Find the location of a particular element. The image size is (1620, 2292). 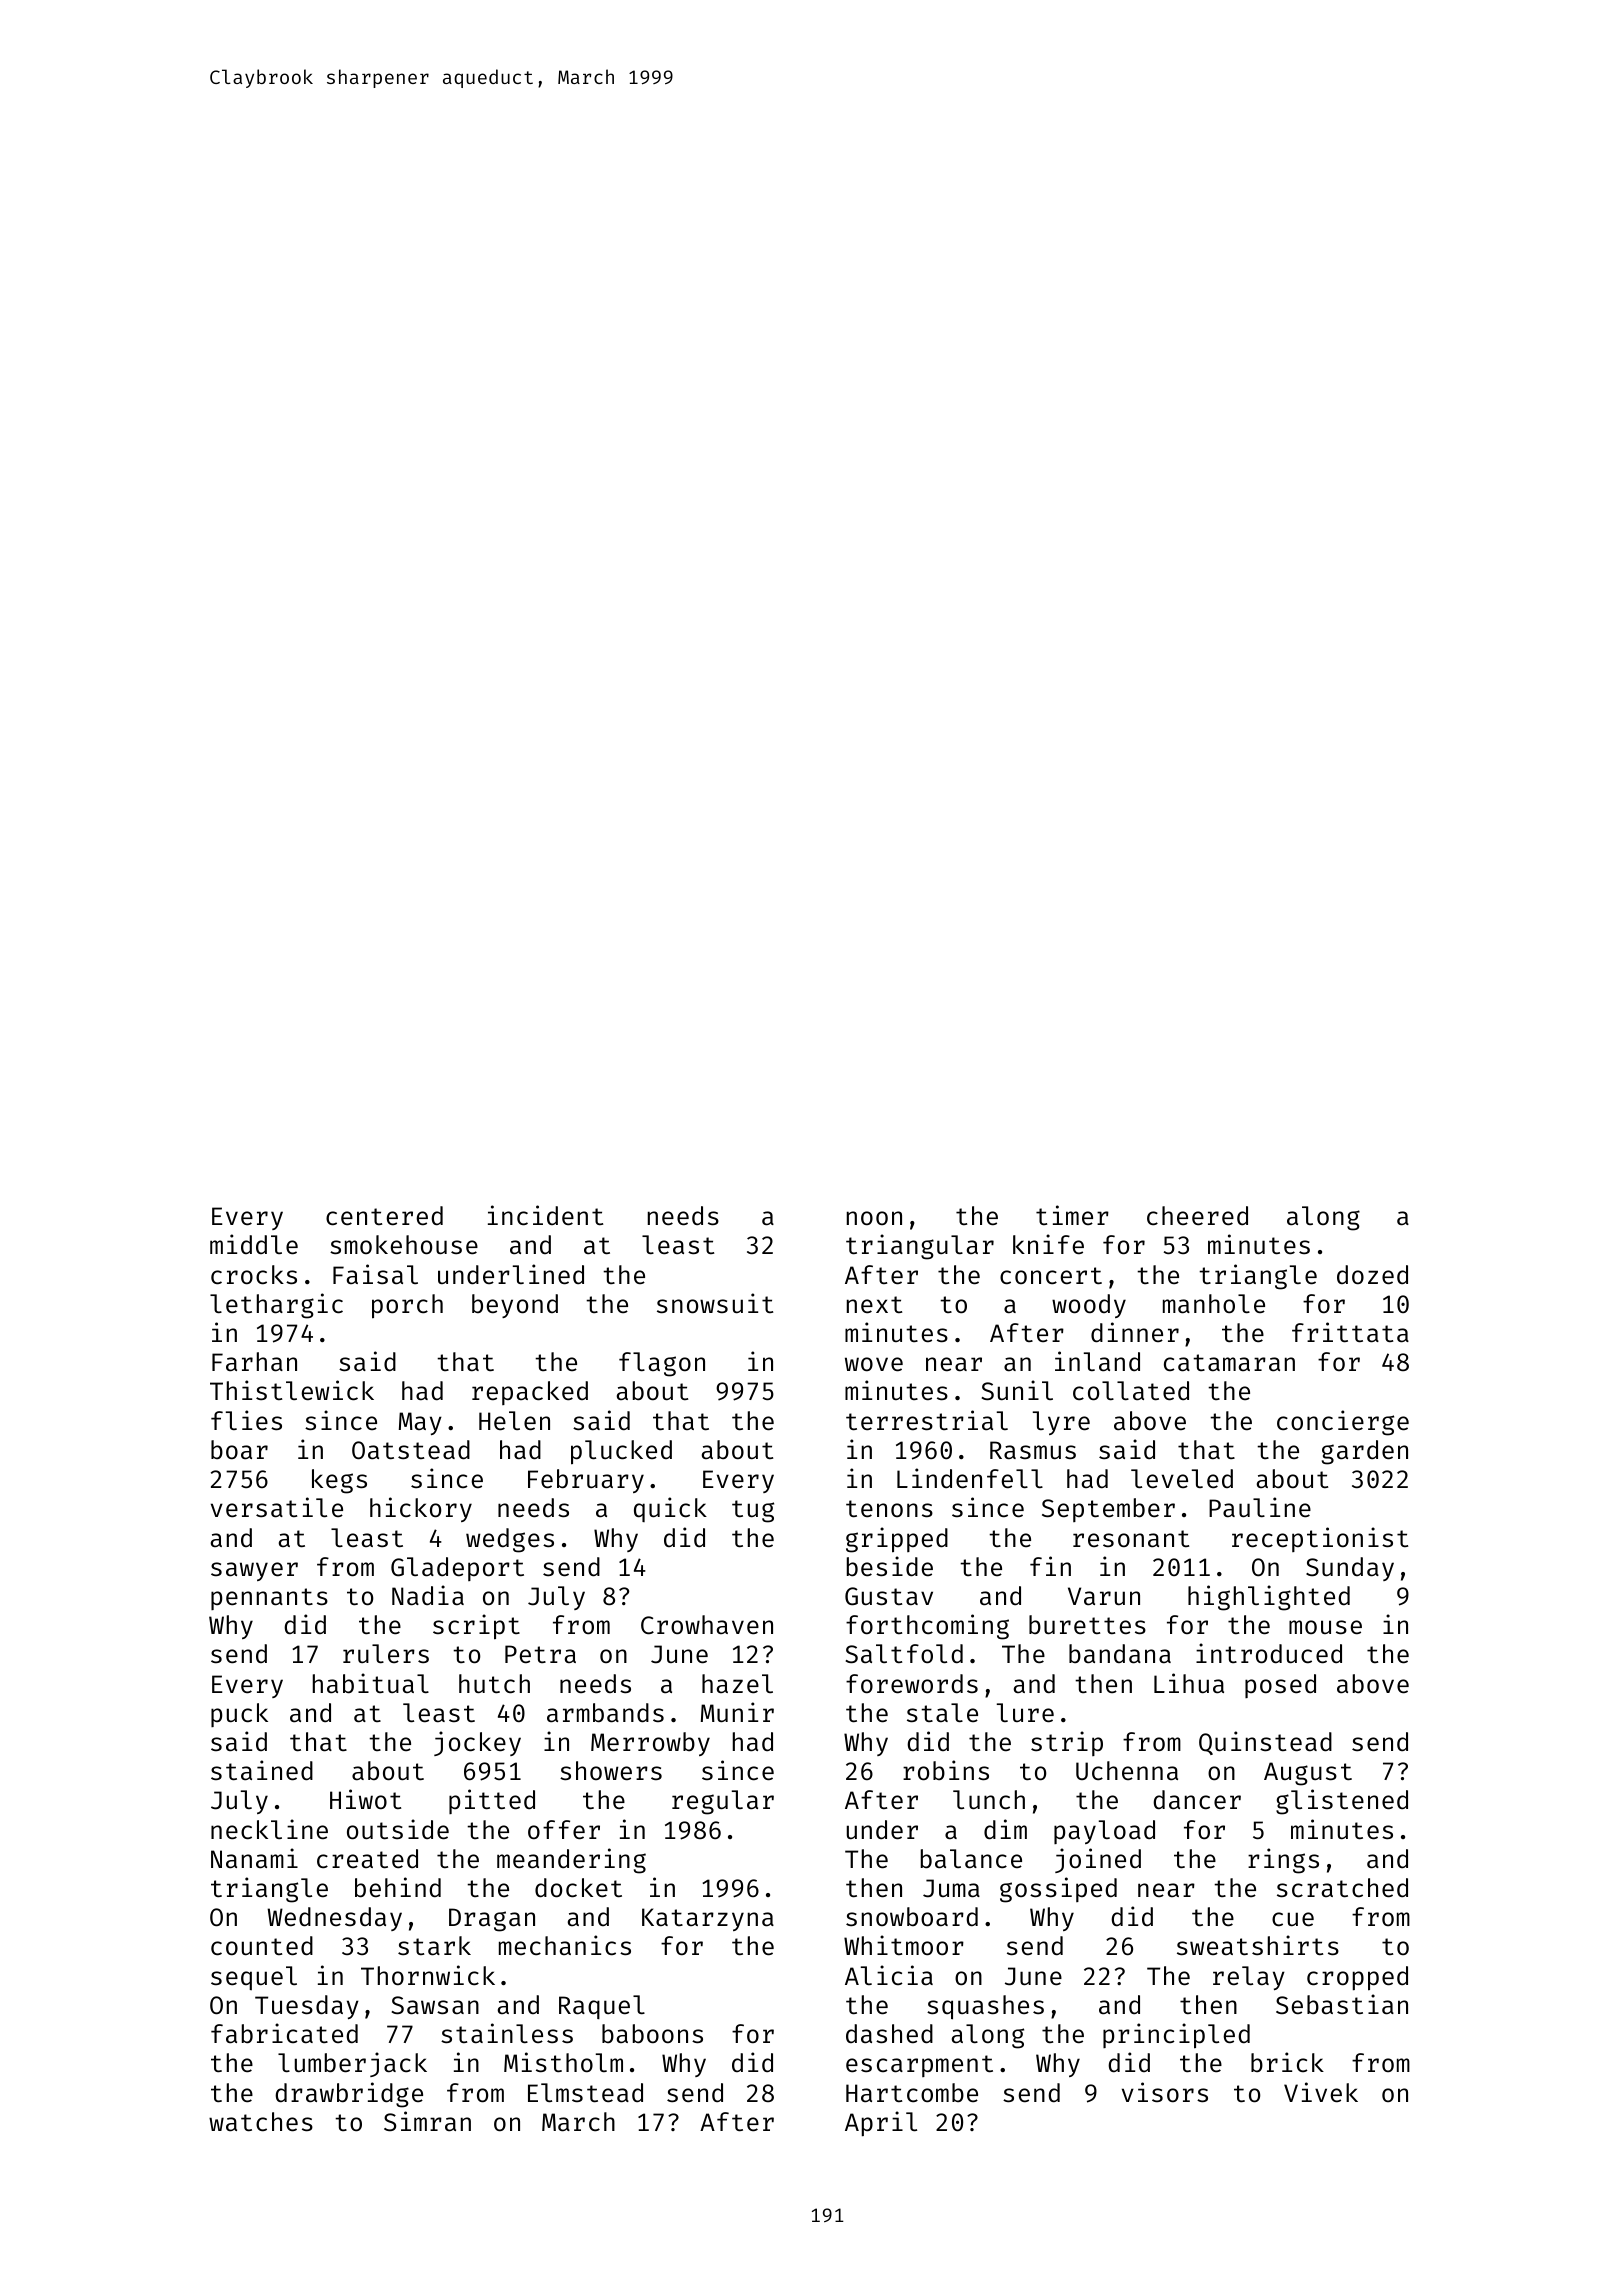

leveled is located at coordinates (1182, 1479).
